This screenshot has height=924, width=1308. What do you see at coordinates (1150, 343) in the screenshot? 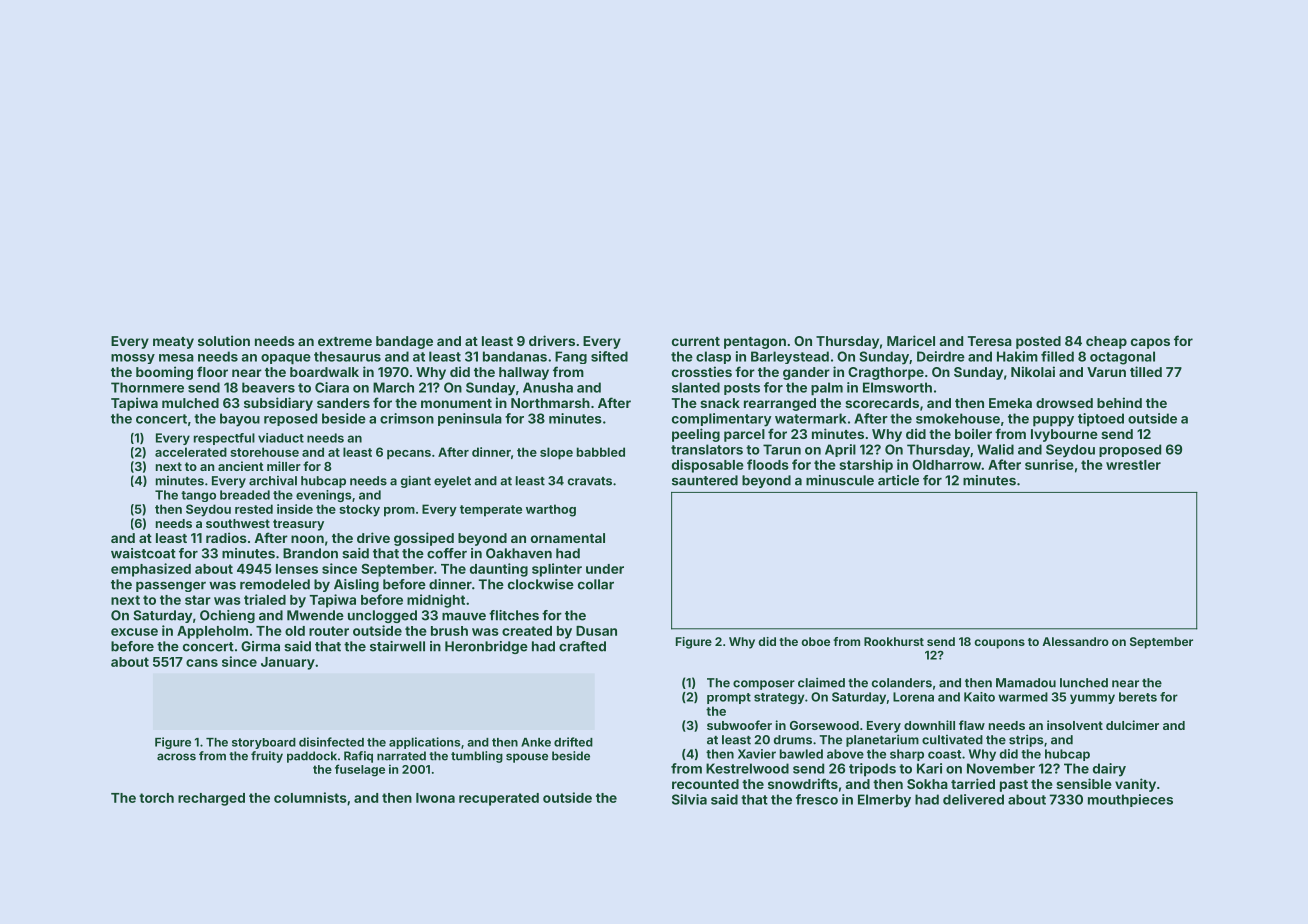
I see `capos` at bounding box center [1150, 343].
